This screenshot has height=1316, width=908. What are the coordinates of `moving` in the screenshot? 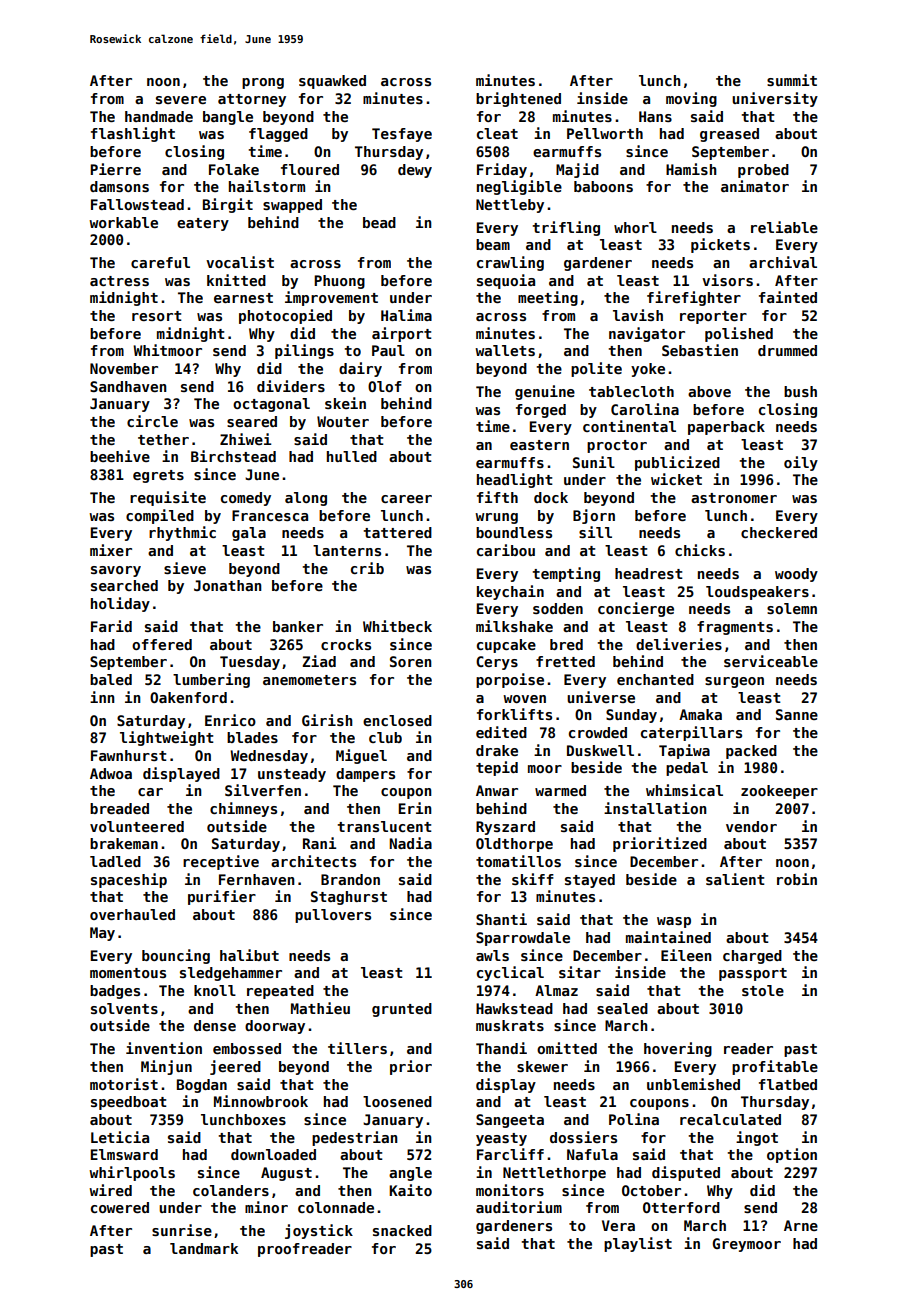 It's located at (691, 99).
